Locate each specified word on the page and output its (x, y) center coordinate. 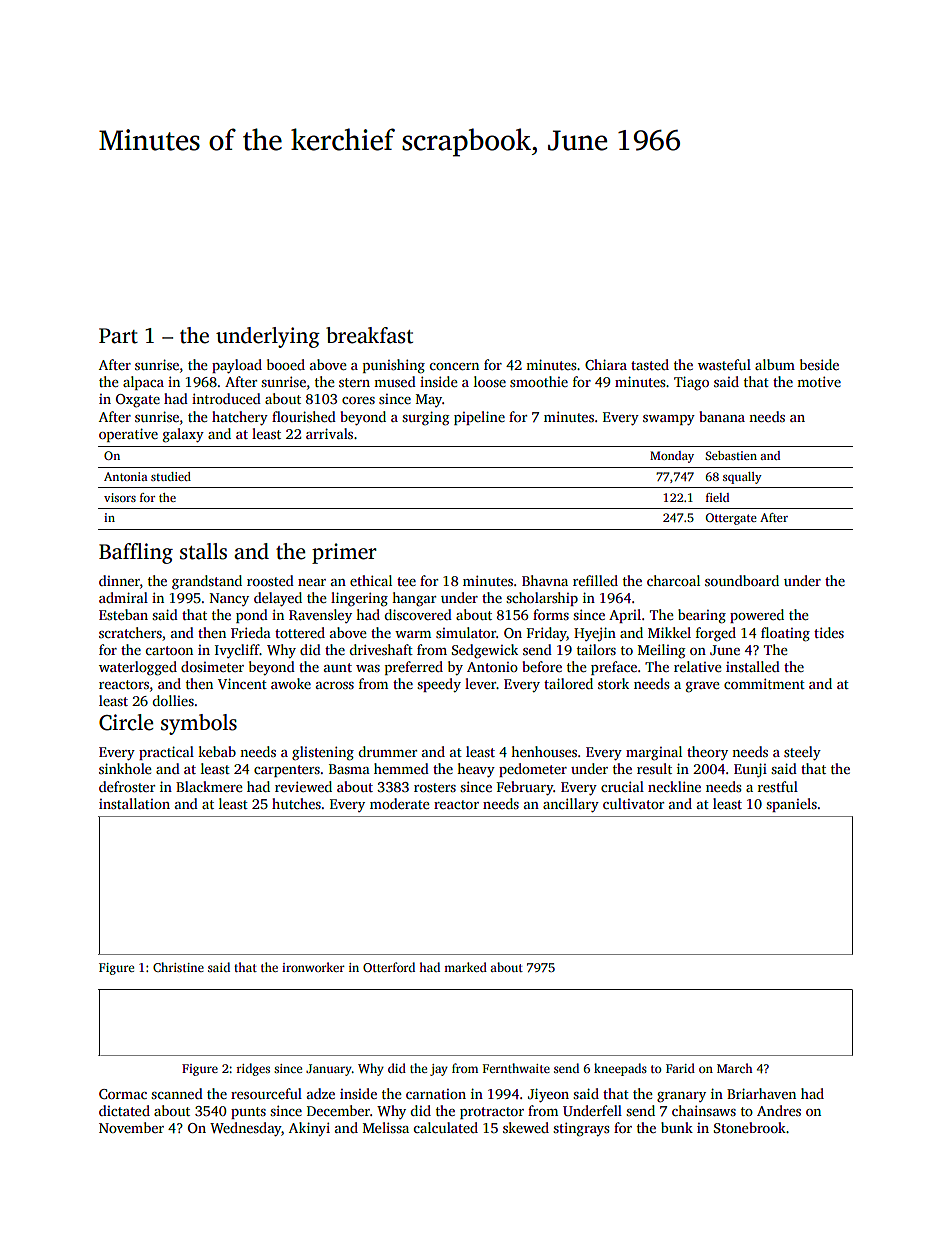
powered (757, 616)
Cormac (123, 1094)
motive (819, 382)
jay (439, 1070)
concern (454, 366)
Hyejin (595, 634)
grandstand (207, 582)
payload (237, 366)
